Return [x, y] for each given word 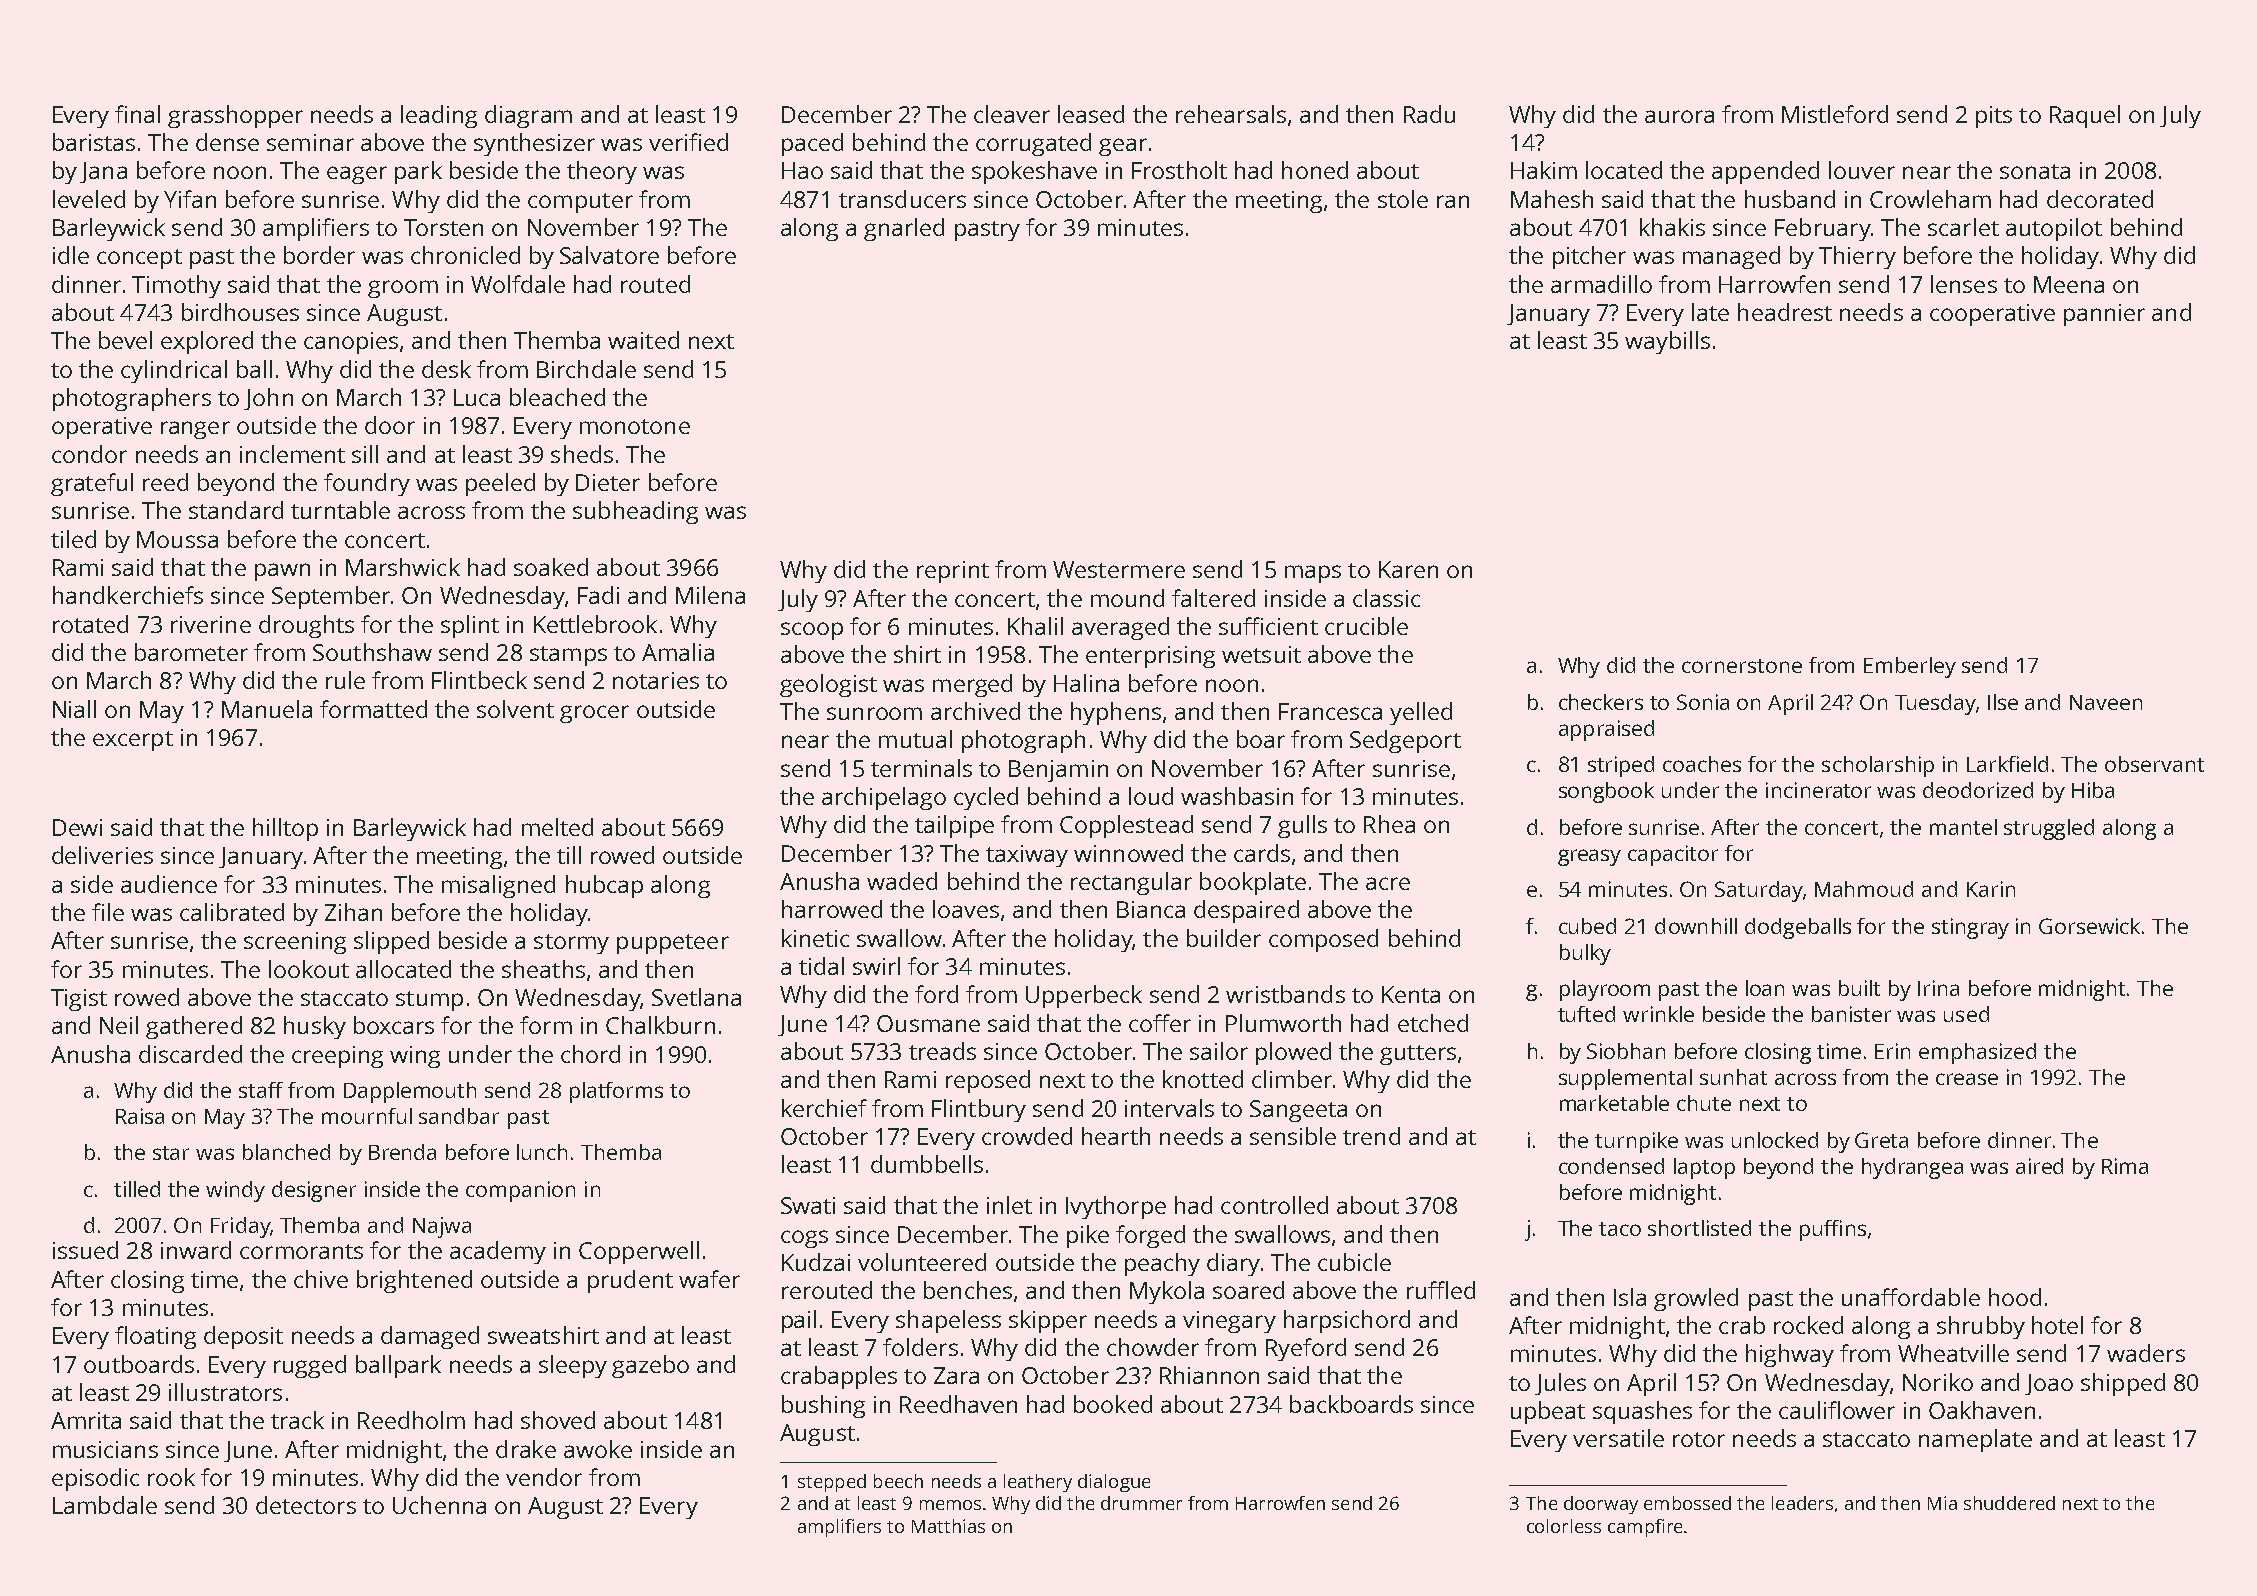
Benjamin [1058, 771]
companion [520, 1191]
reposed [988, 1081]
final [137, 114]
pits [1994, 117]
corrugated [1033, 144]
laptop [1704, 1168]
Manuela [267, 709]
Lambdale [105, 1505]
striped [1621, 766]
